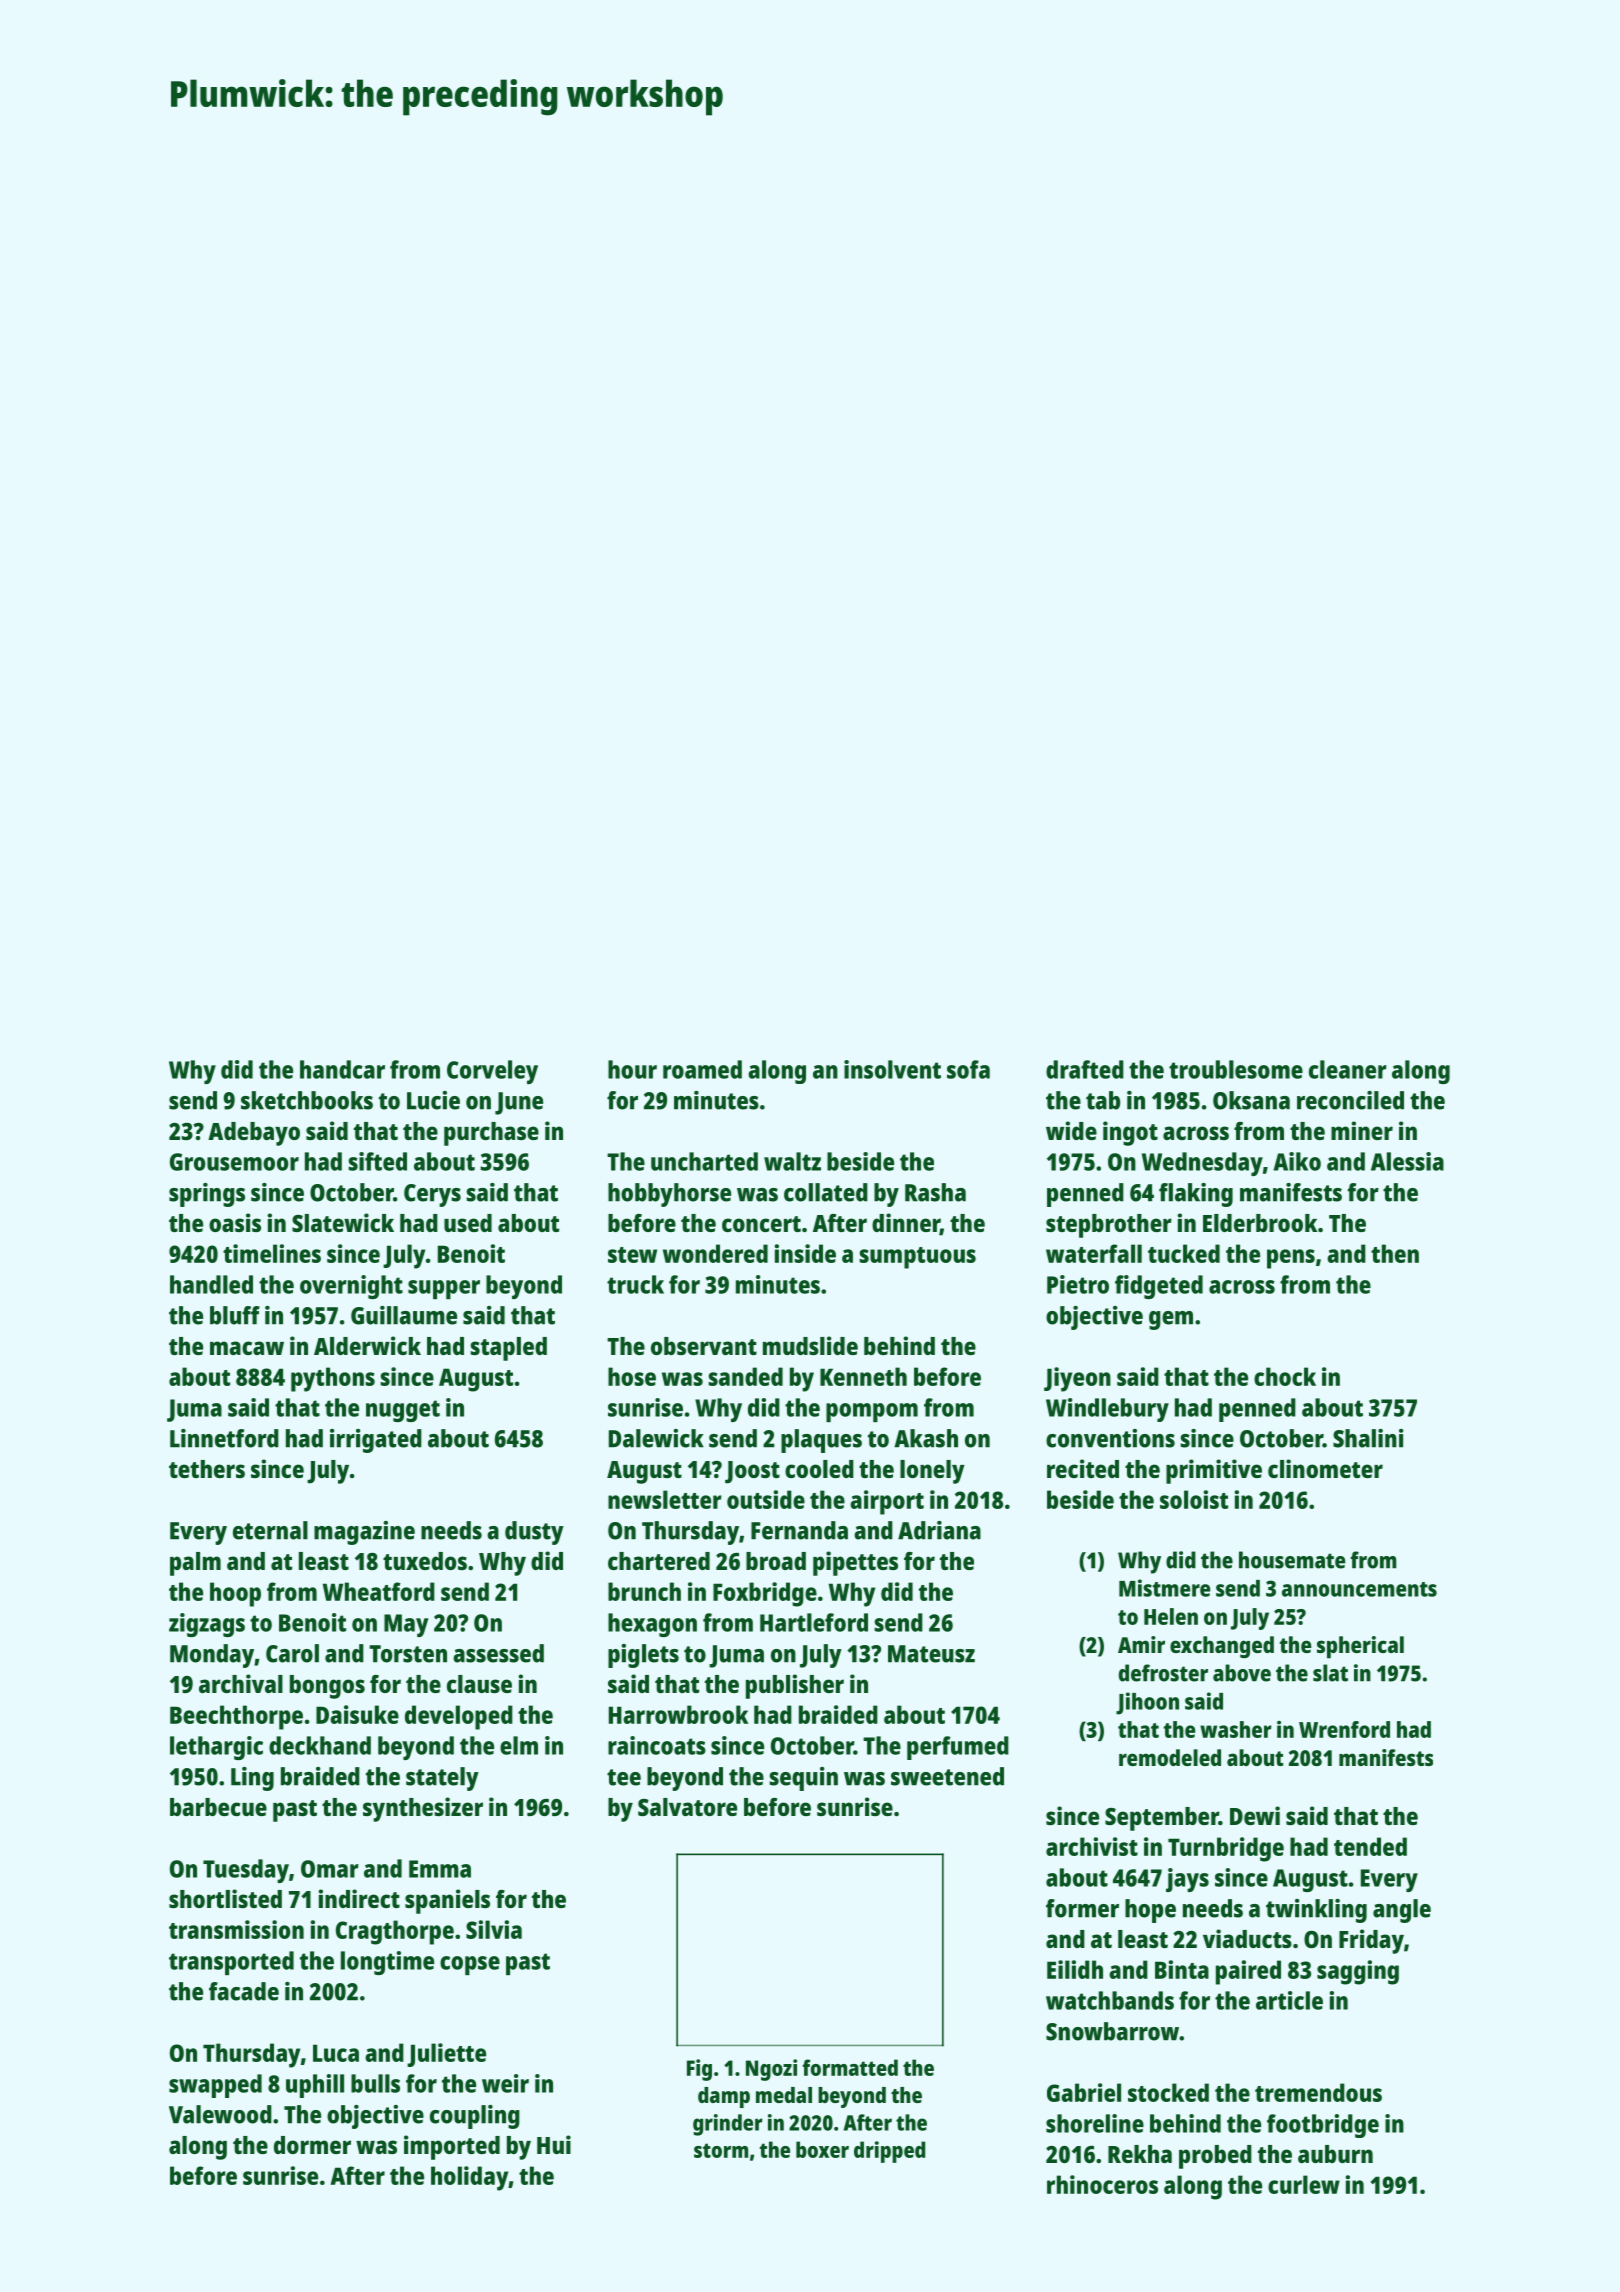 The image size is (1620, 2292). What do you see at coordinates (795, 1686) in the screenshot?
I see `publisher` at bounding box center [795, 1686].
